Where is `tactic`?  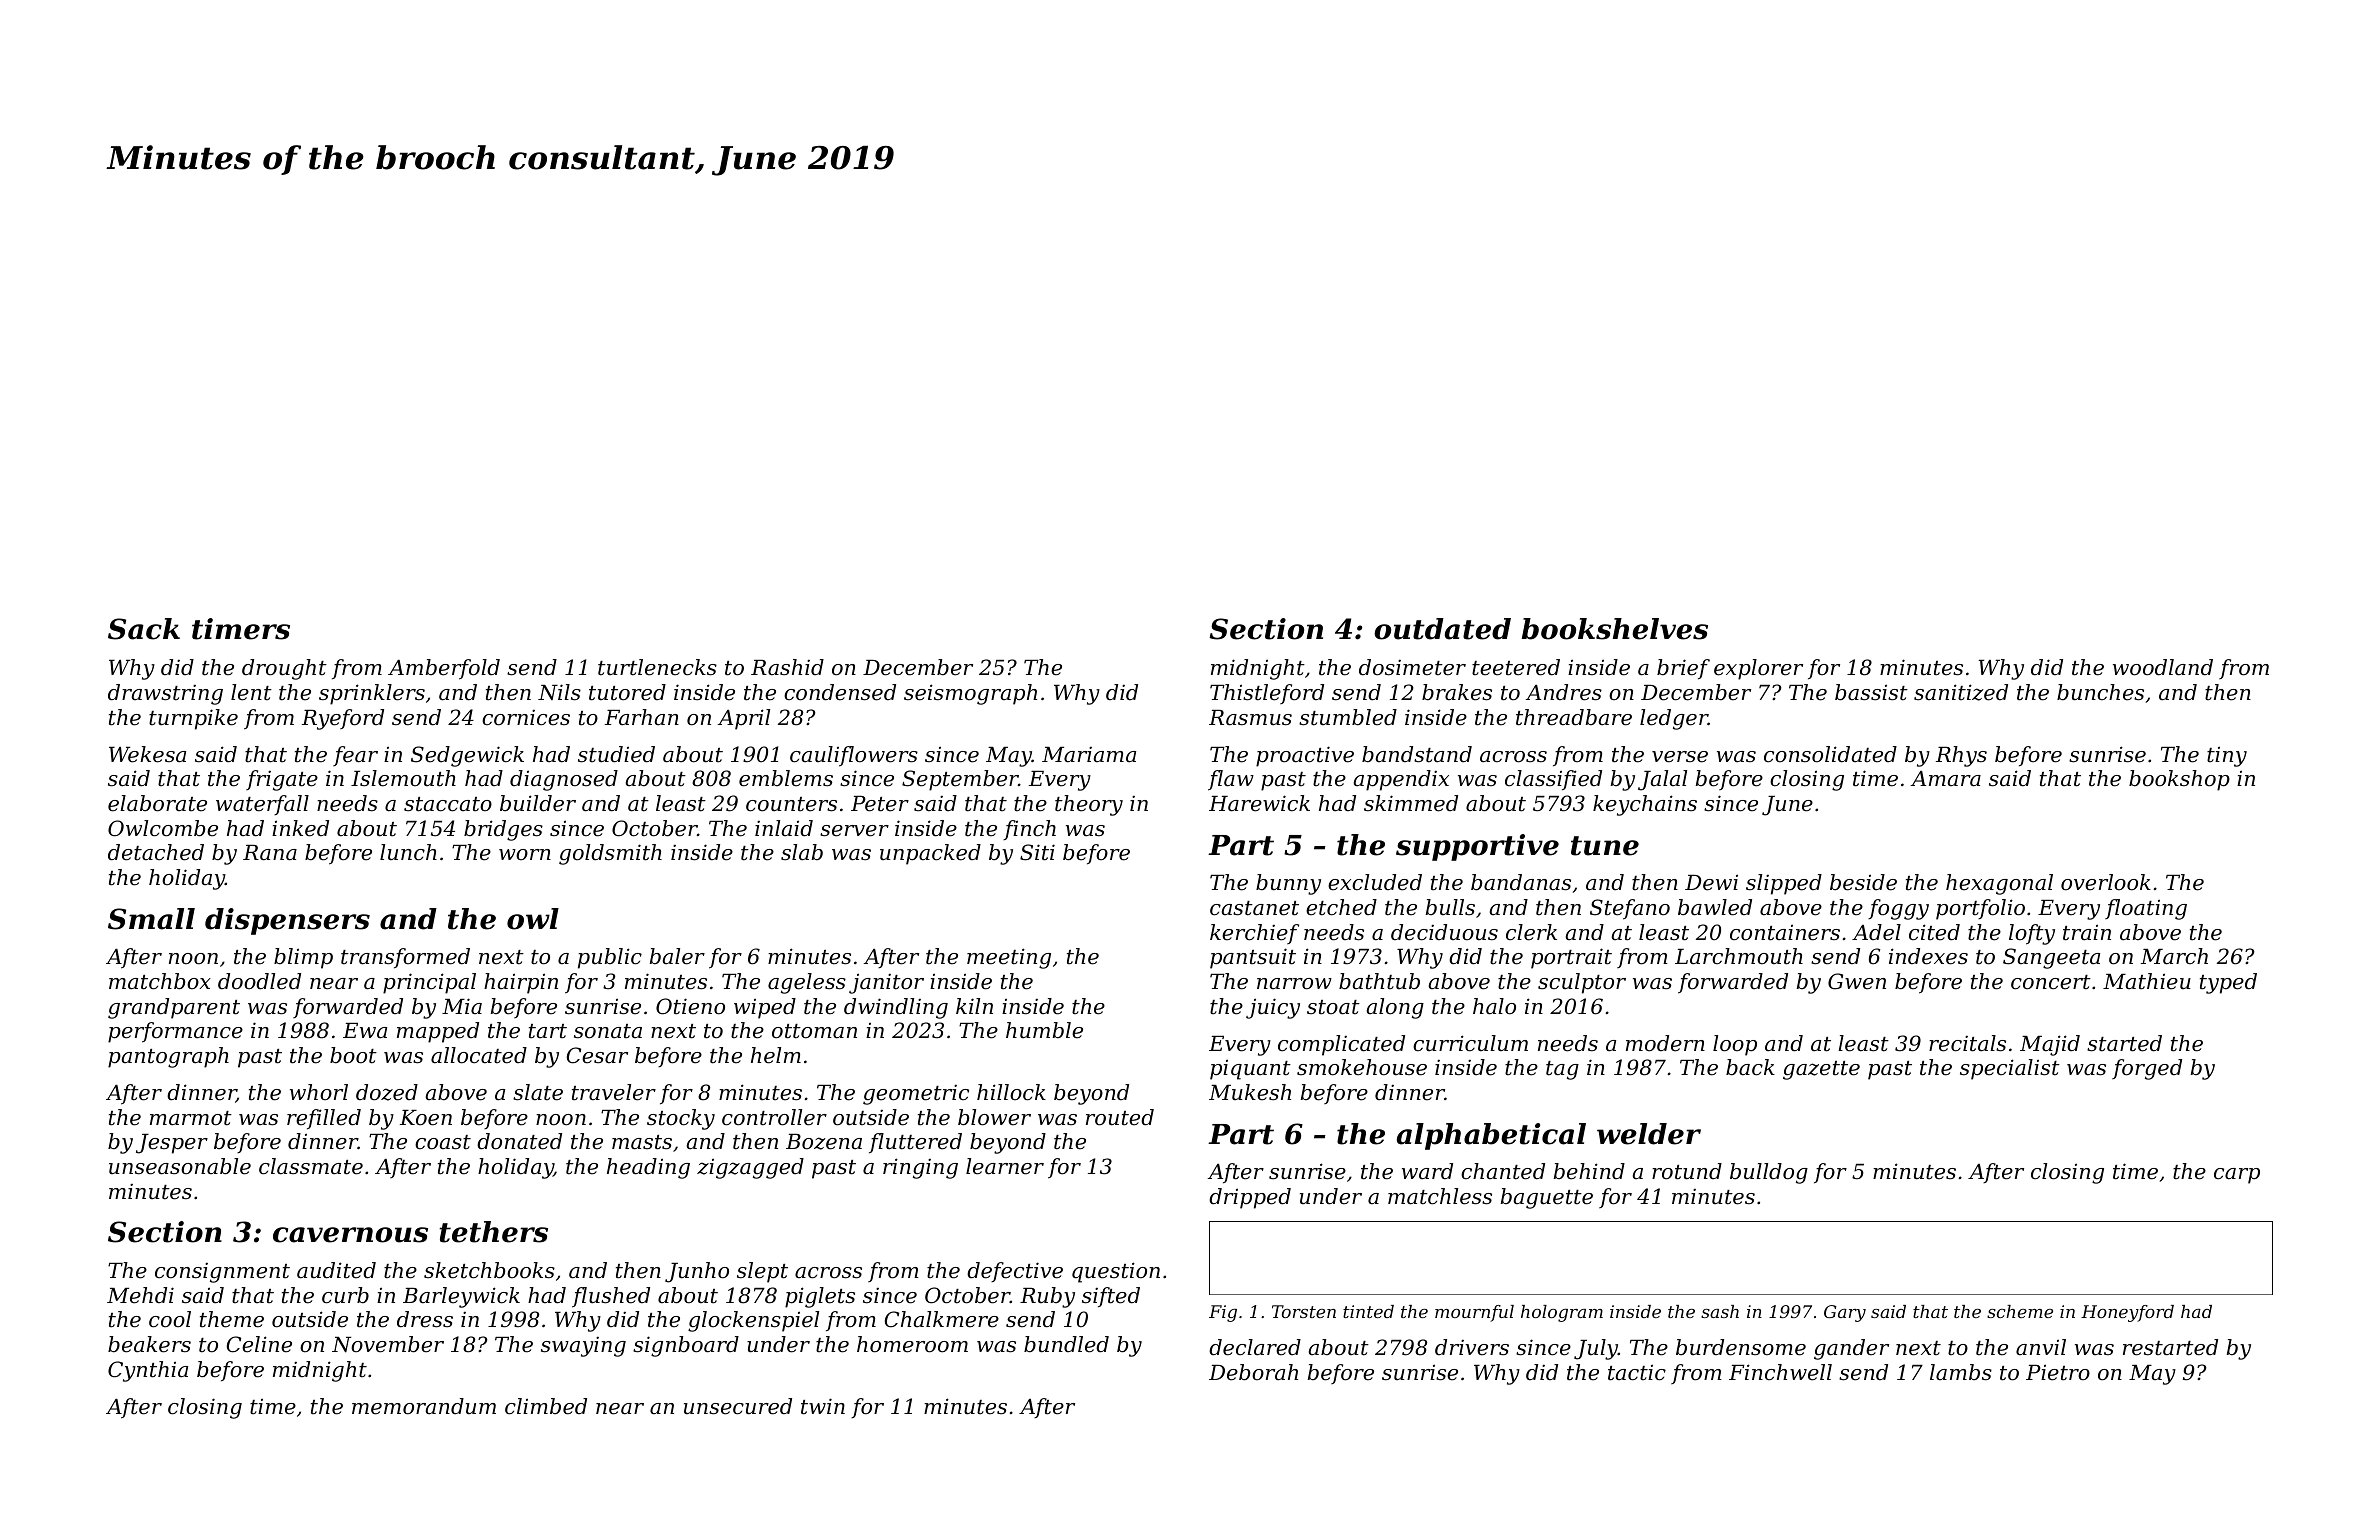
tactic is located at coordinates (1637, 1372).
